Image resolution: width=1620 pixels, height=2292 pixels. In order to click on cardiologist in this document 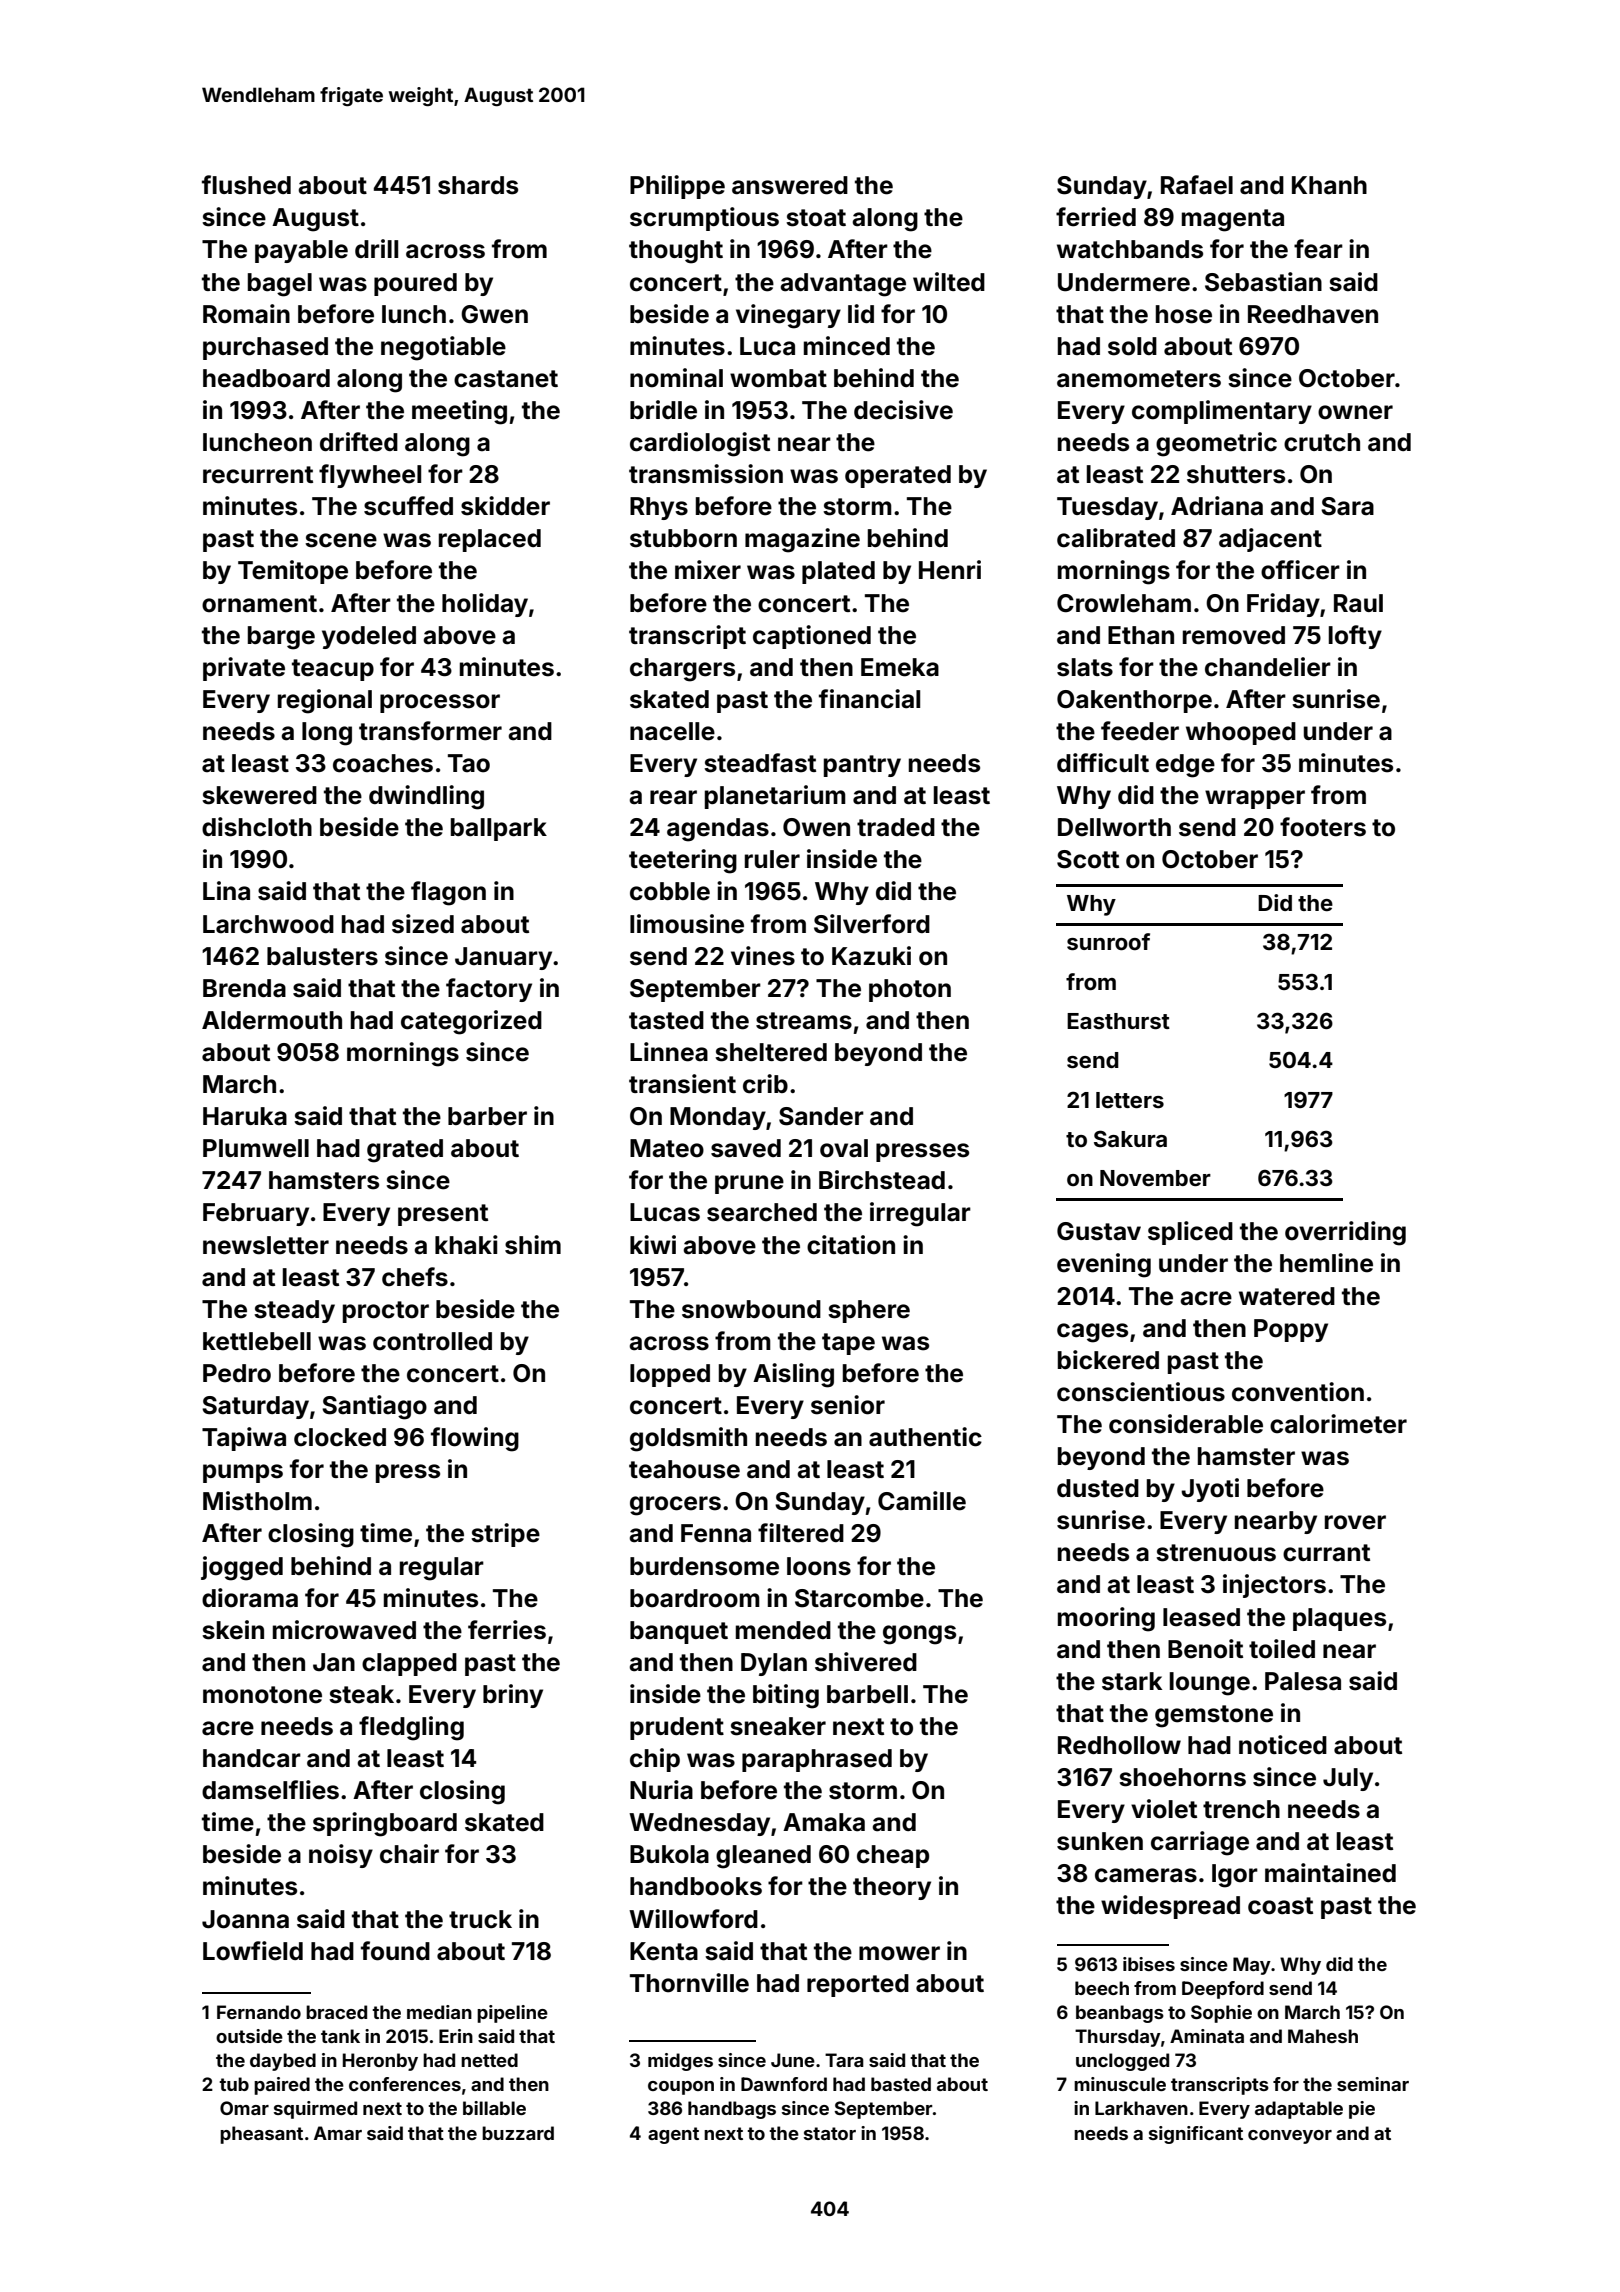, I will do `click(700, 444)`.
